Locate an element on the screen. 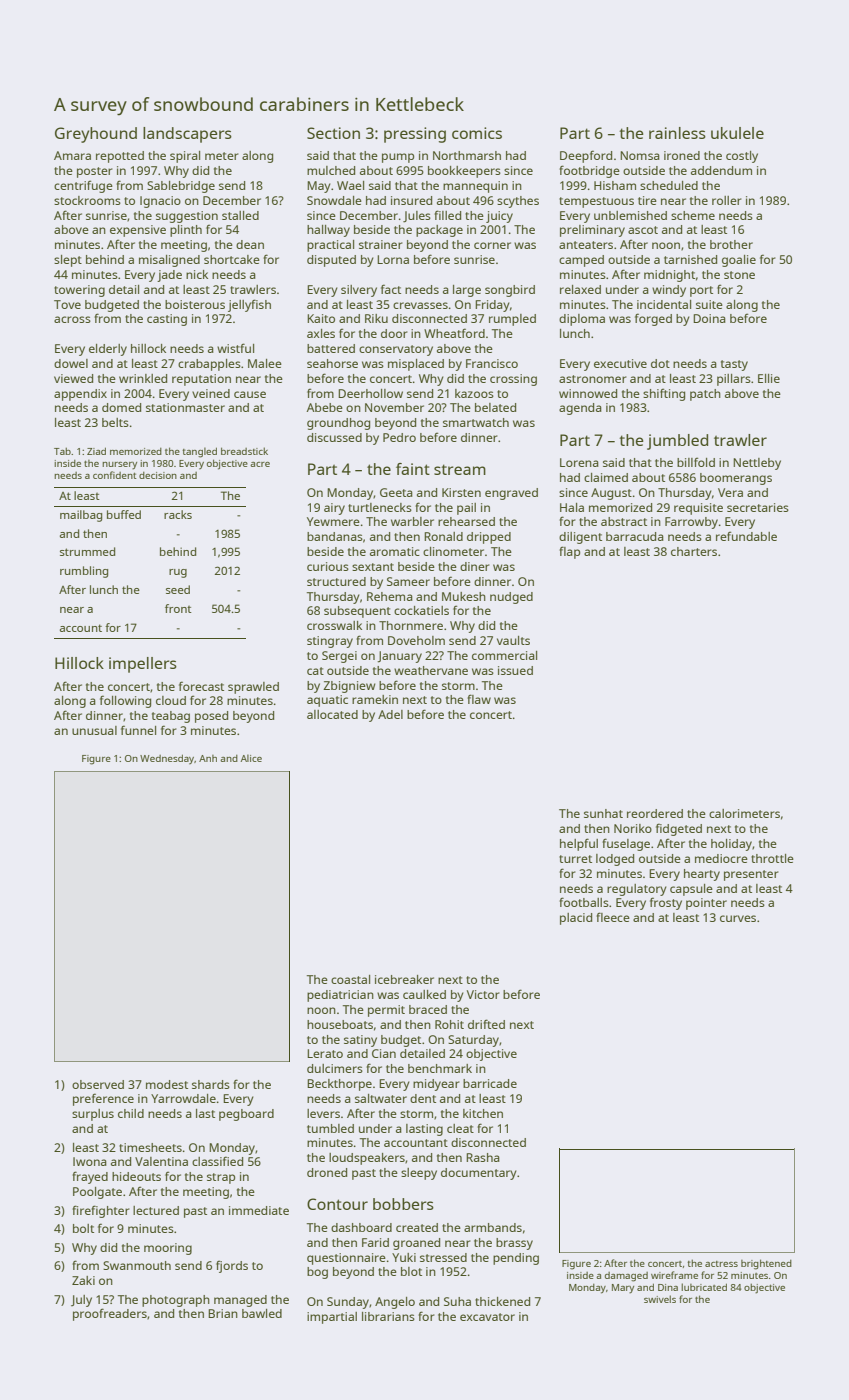 Image resolution: width=849 pixels, height=1400 pixels. scythes is located at coordinates (518, 202).
